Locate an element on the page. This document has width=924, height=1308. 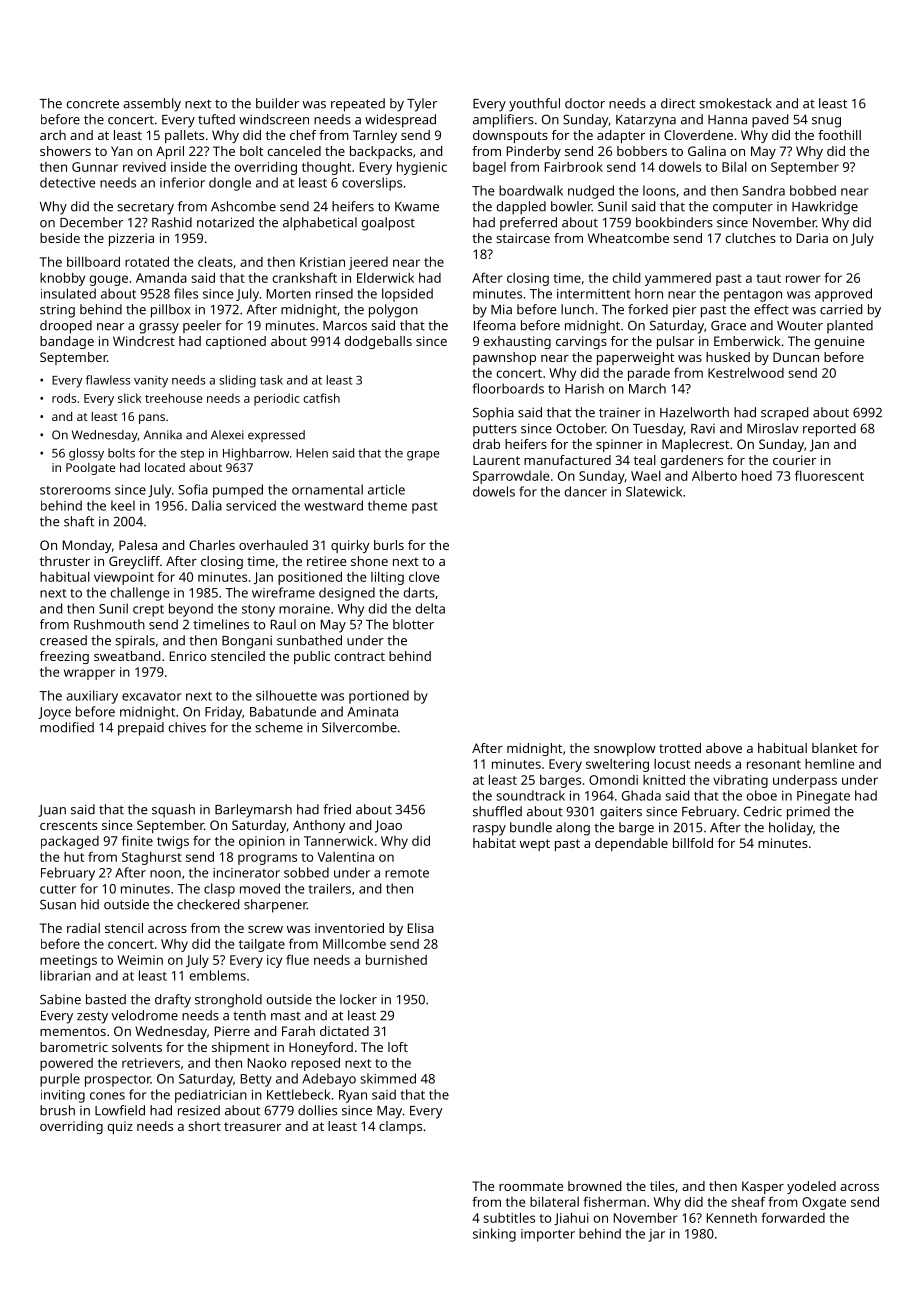
planted is located at coordinates (850, 327).
